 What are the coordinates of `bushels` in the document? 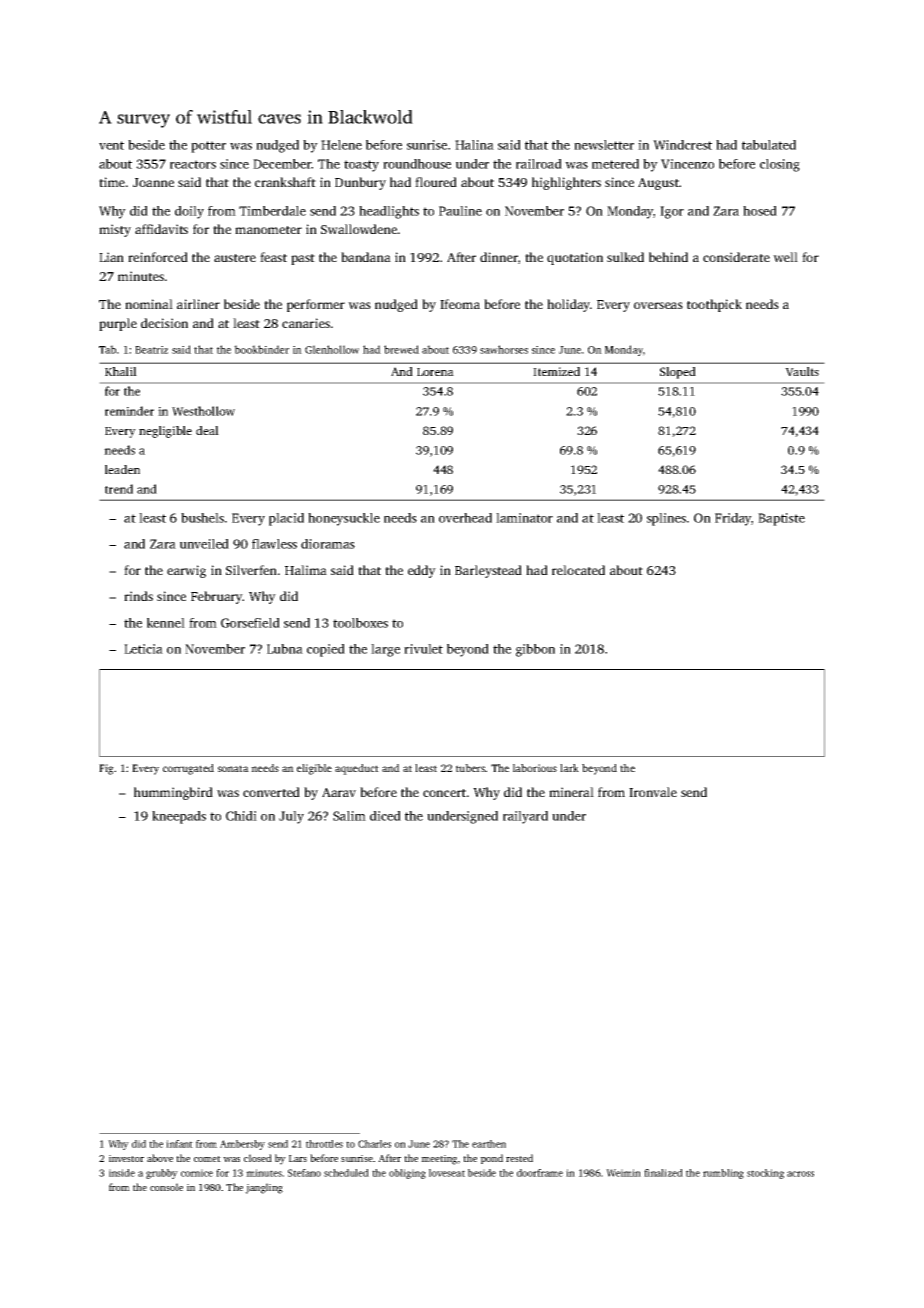 It's located at (202, 518).
